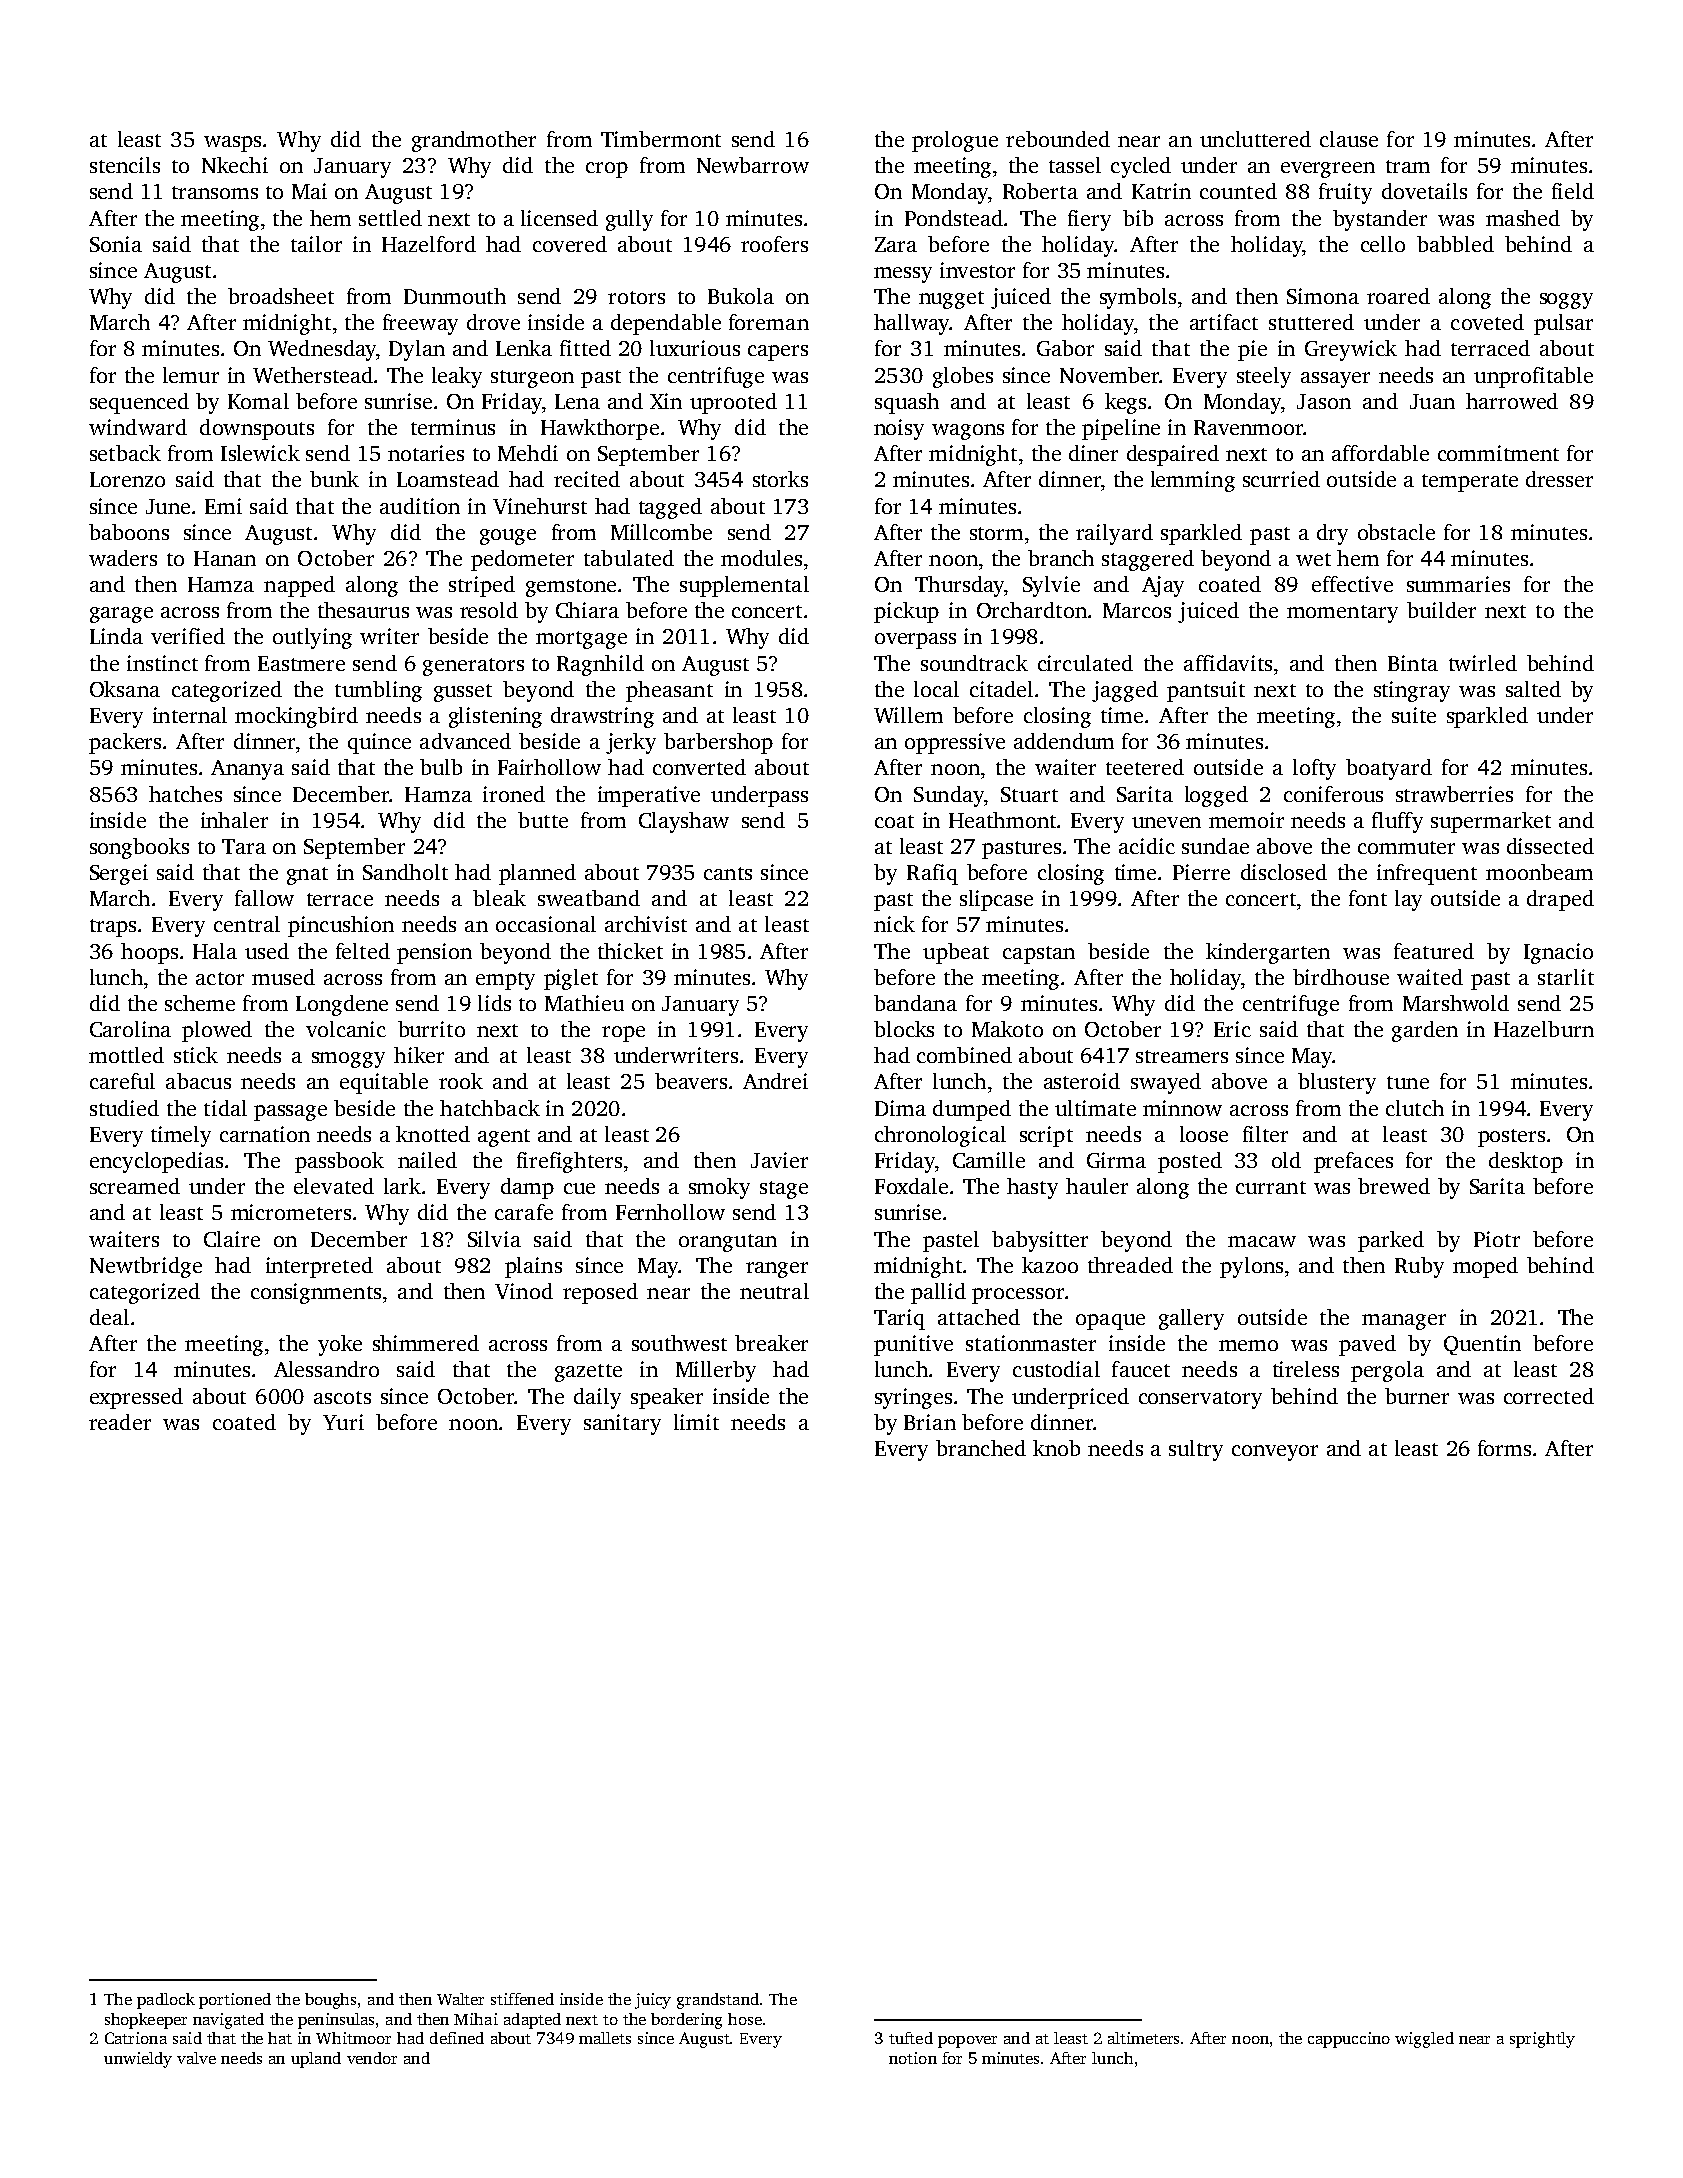 The height and width of the screenshot is (2178, 1683). Describe the element at coordinates (343, 1422) in the screenshot. I see `Yuri` at that location.
